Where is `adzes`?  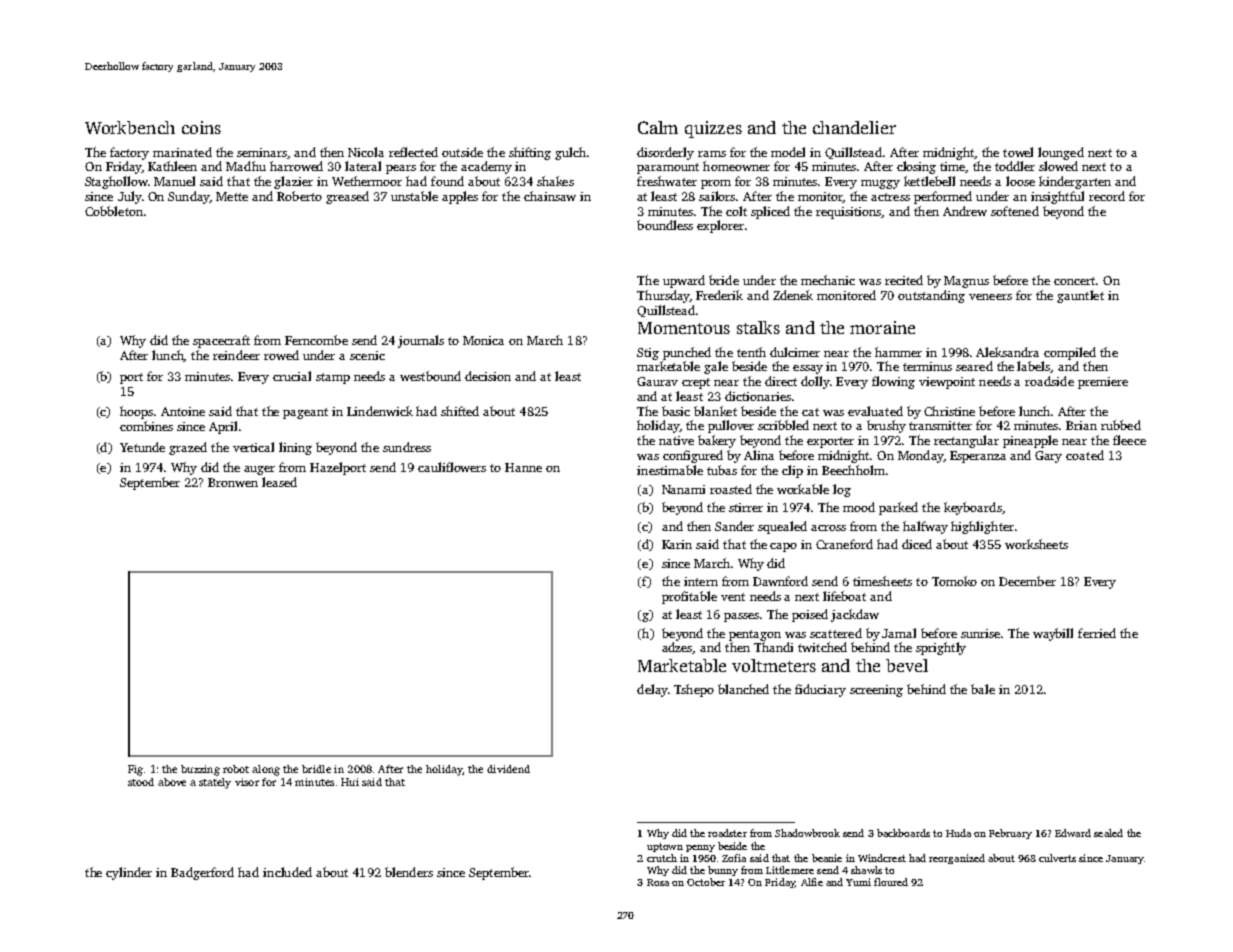 adzes is located at coordinates (677, 648).
